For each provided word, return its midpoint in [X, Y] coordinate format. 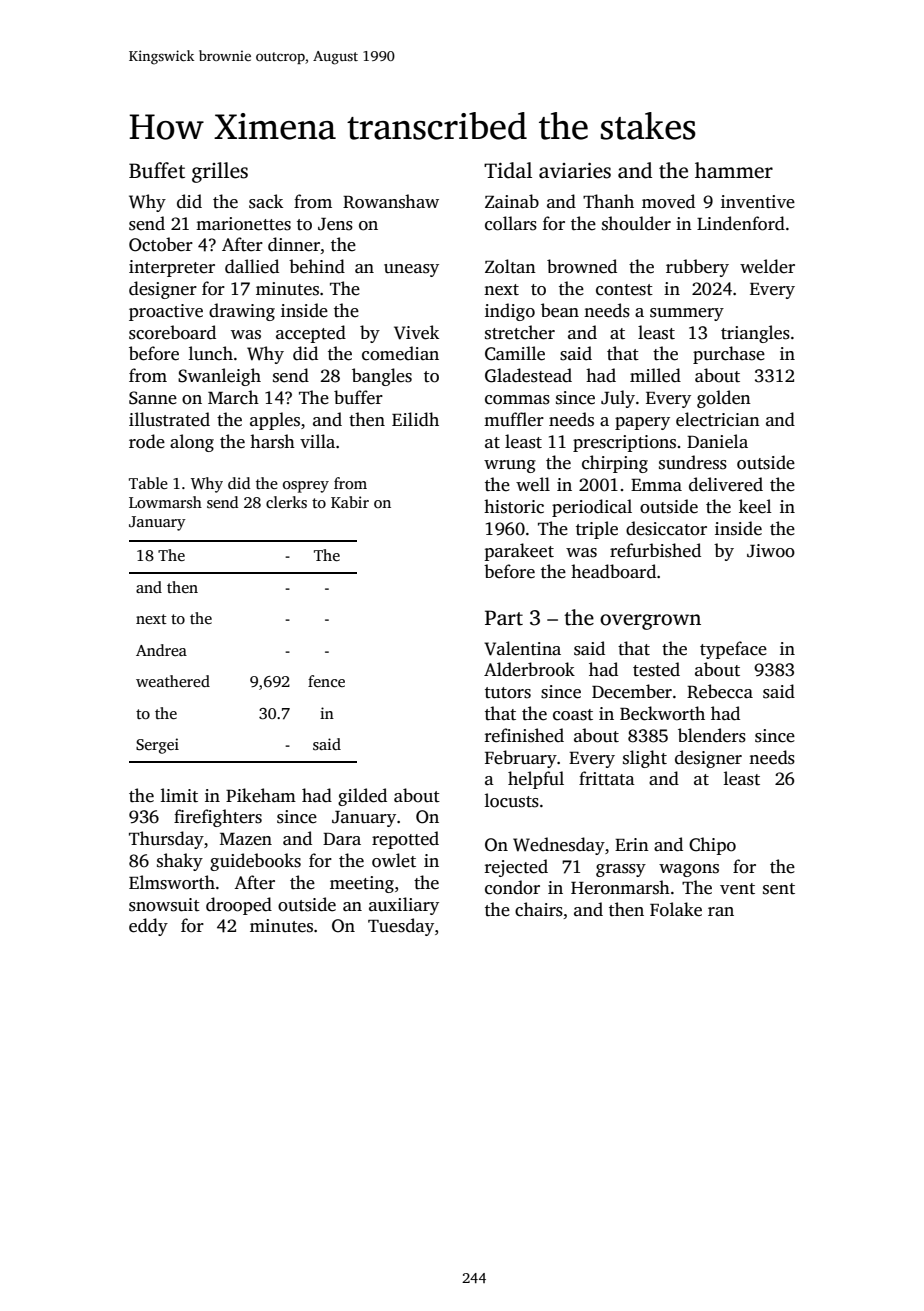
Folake [676, 909]
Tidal [508, 170]
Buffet [157, 170]
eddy [148, 927]
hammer [734, 170]
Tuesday [401, 927]
